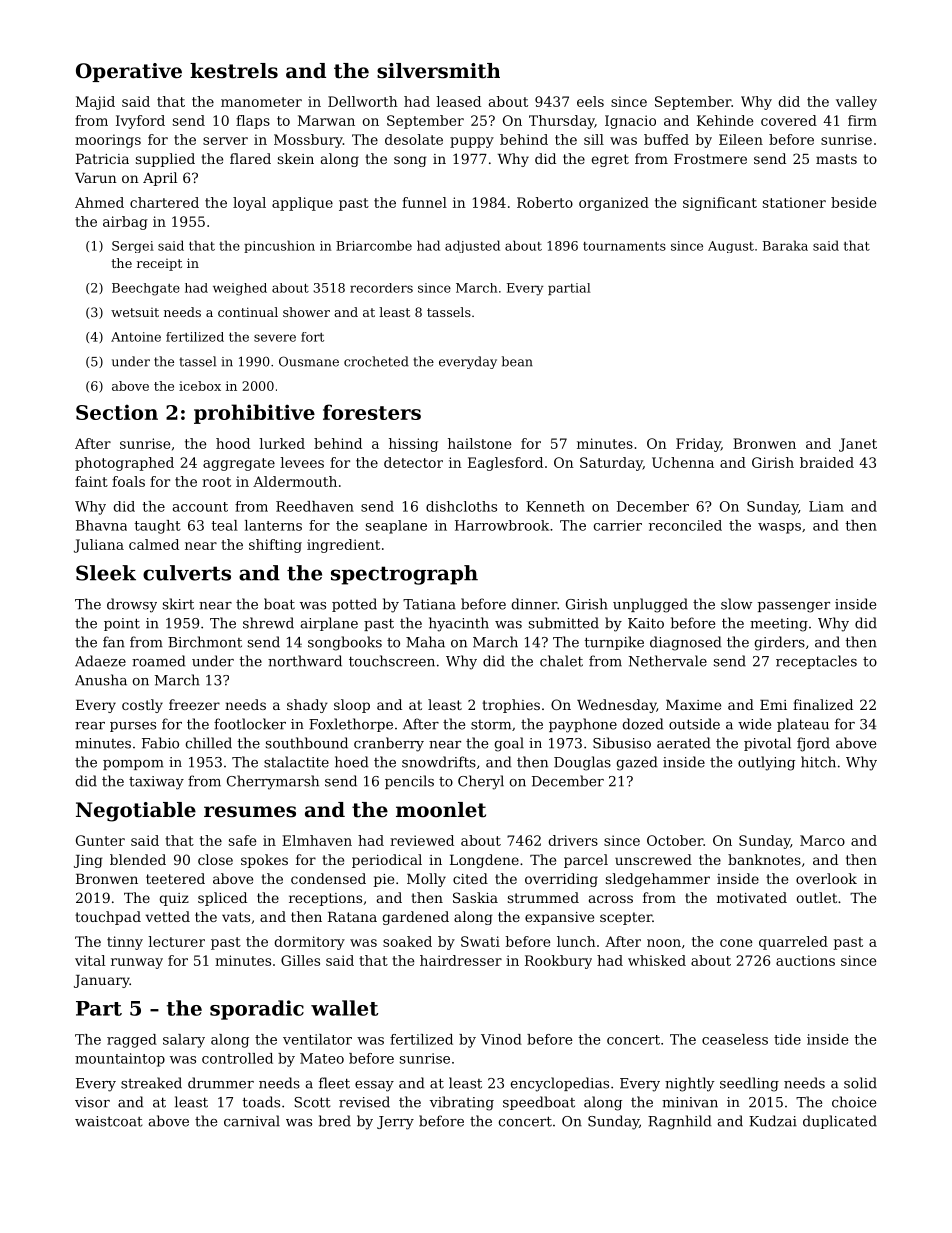  Describe the element at coordinates (805, 960) in the document. I see `auctions` at that location.
